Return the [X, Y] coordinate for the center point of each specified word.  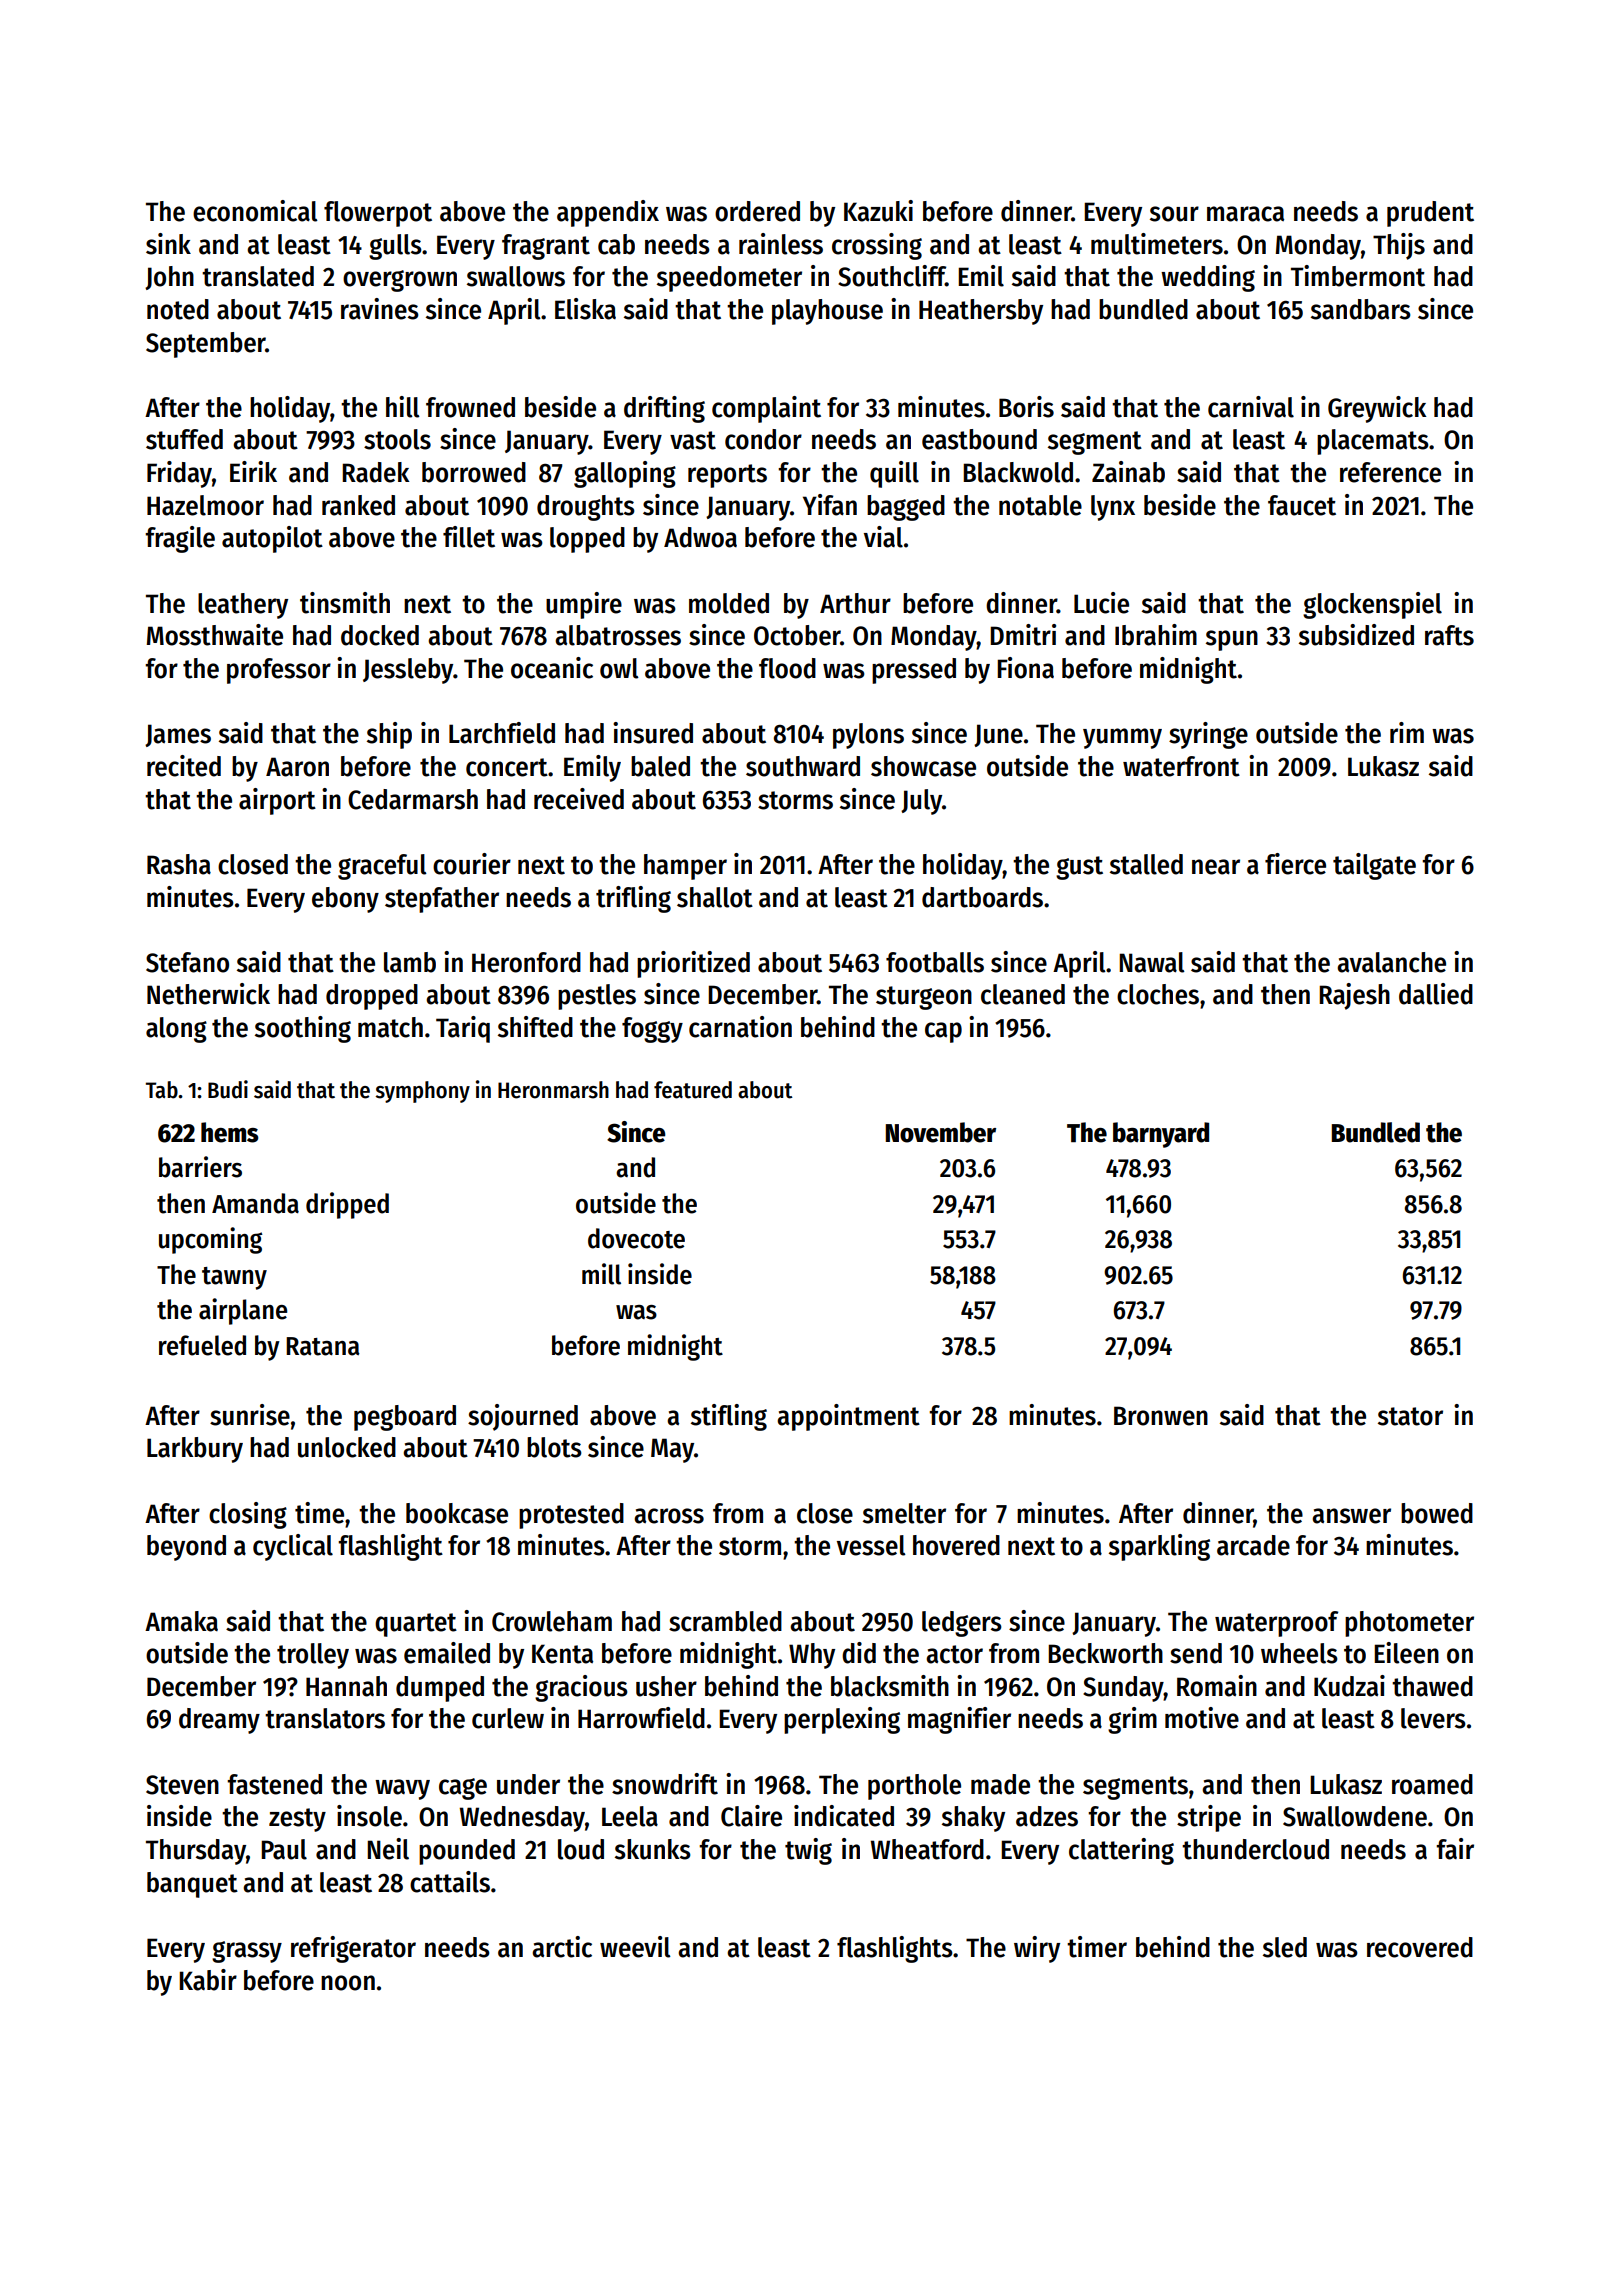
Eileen [1406, 1653]
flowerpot [378, 214]
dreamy [219, 1721]
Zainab [1128, 472]
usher [666, 1686]
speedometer [729, 279]
